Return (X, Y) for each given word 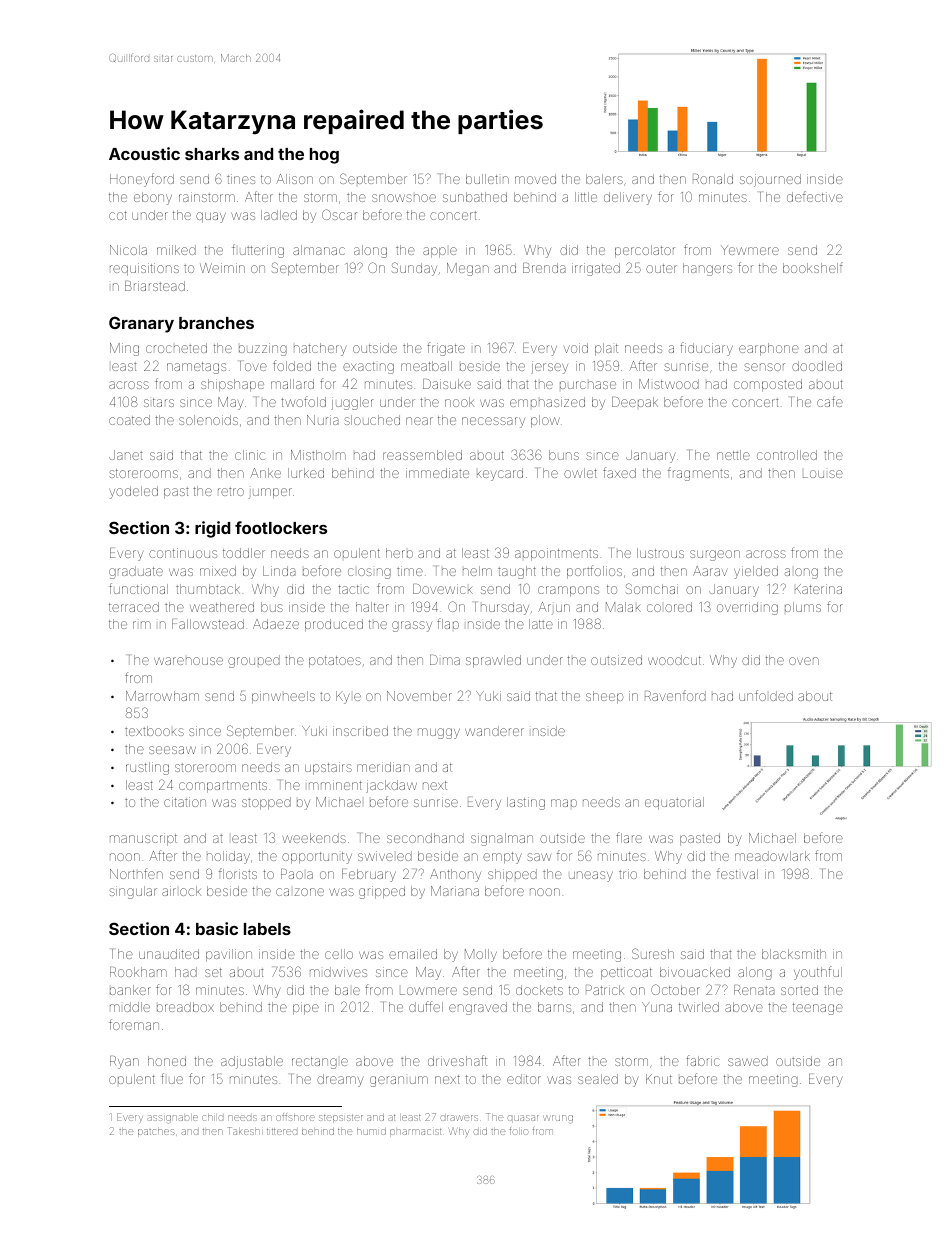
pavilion (229, 955)
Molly (481, 955)
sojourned (770, 180)
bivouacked (695, 972)
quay (211, 217)
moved (535, 179)
